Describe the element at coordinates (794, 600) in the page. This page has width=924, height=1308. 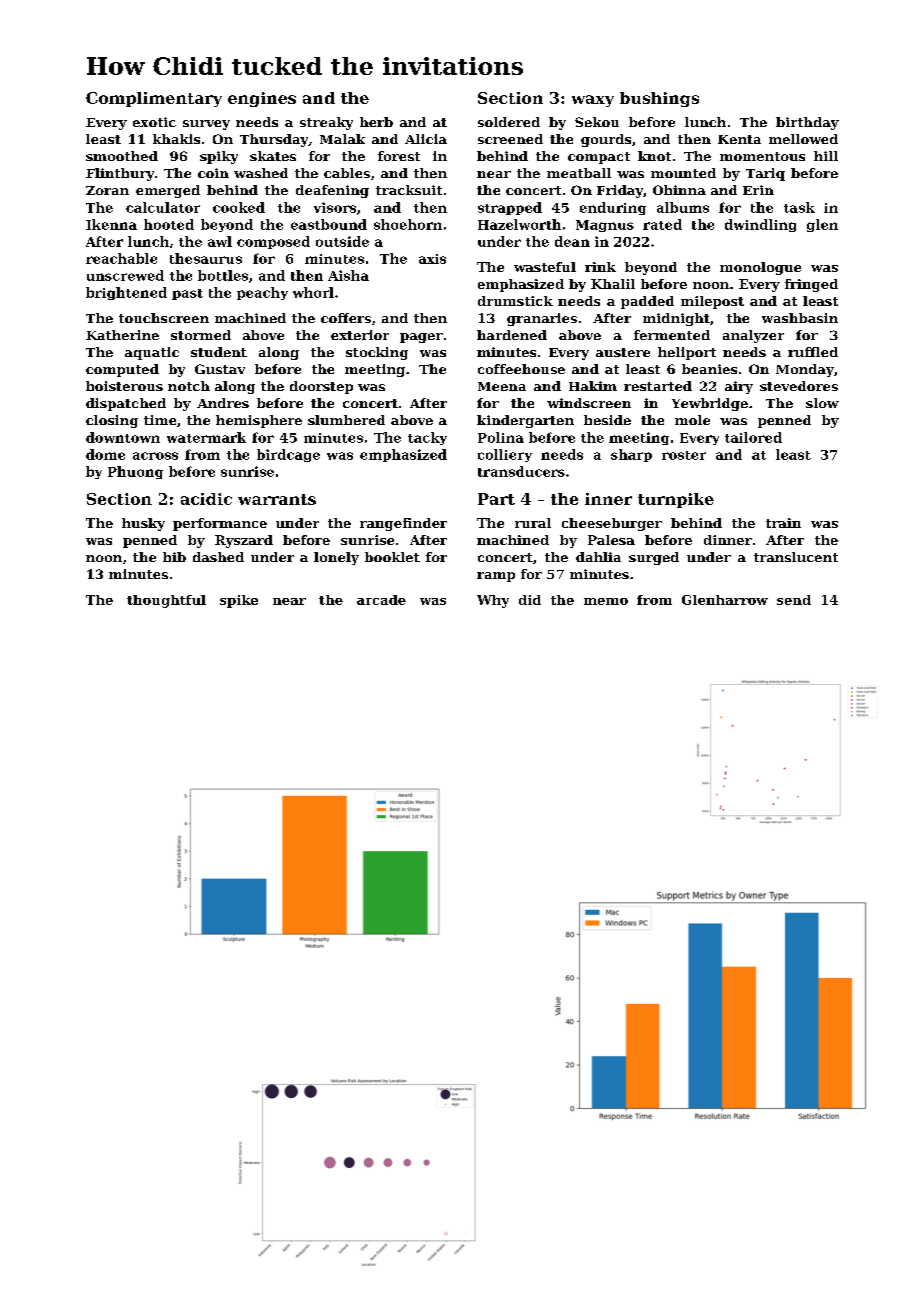
I see `send` at that location.
